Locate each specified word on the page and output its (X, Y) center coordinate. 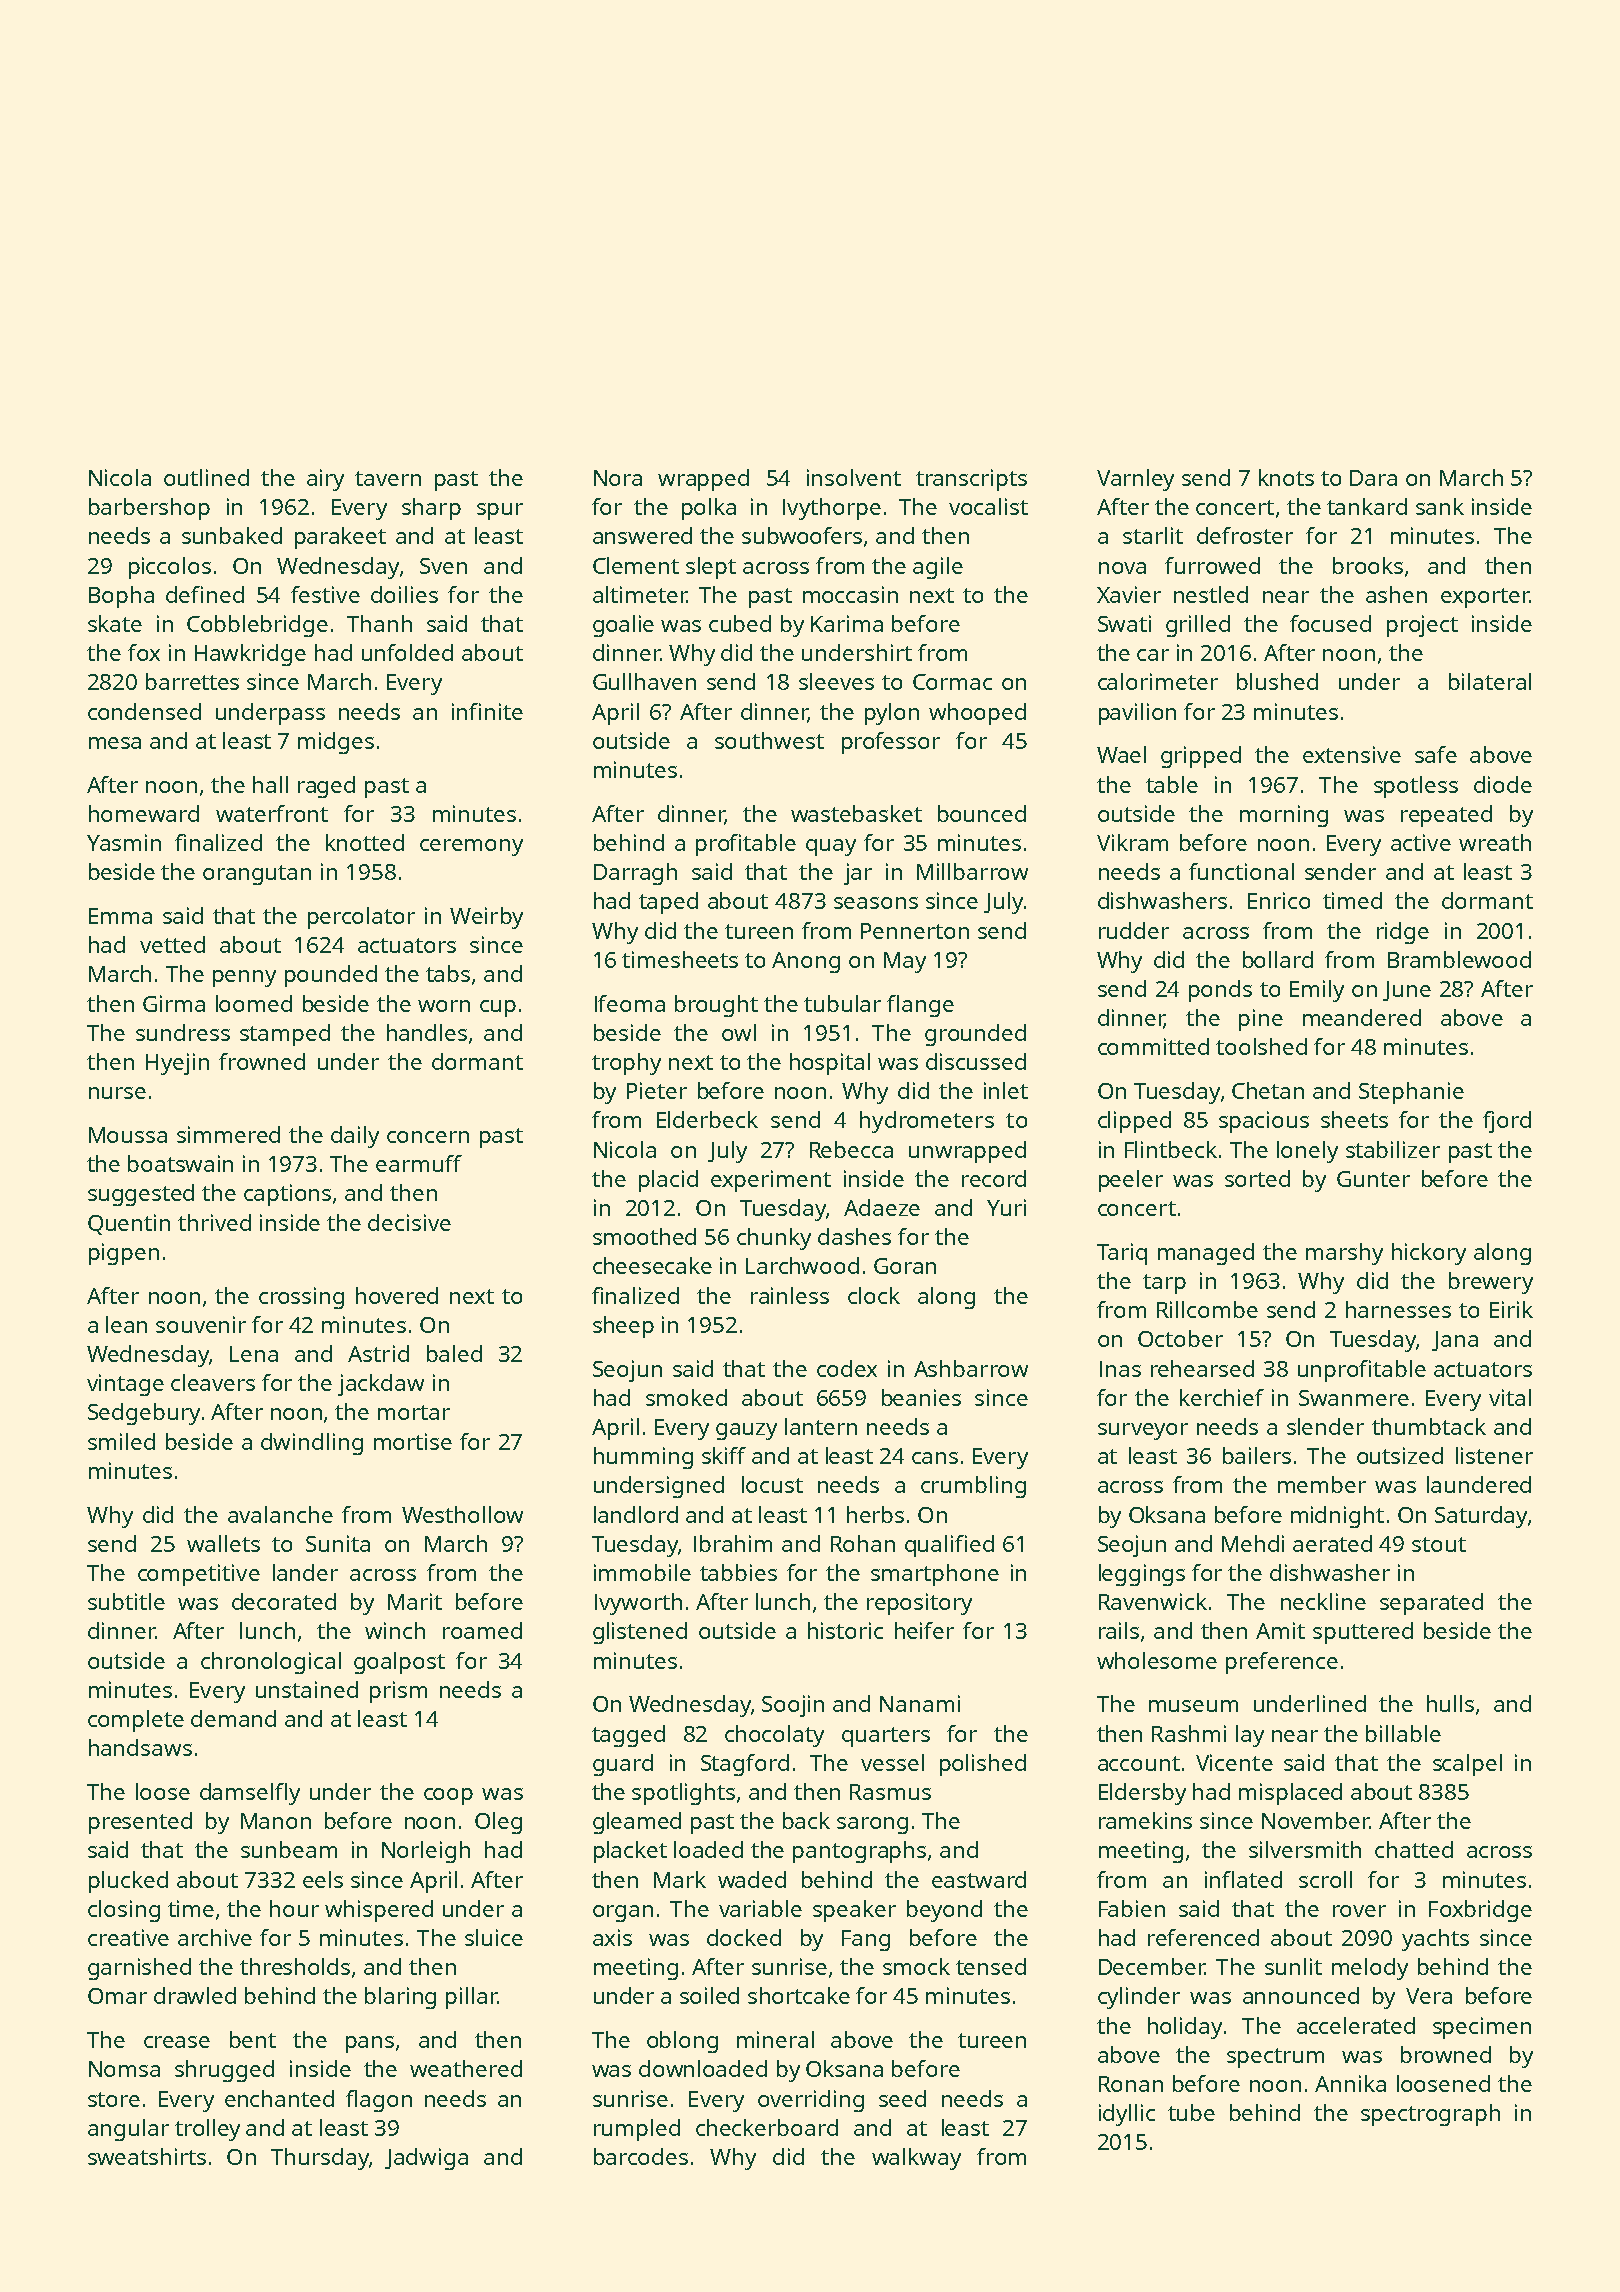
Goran (905, 1266)
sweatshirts (147, 2156)
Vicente (1234, 1762)
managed (1206, 1254)
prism (398, 1692)
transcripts (971, 480)
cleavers (213, 1382)
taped (668, 903)
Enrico (1279, 900)
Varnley (1135, 480)
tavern (388, 478)
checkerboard (767, 2127)
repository (919, 1604)
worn (444, 1006)
